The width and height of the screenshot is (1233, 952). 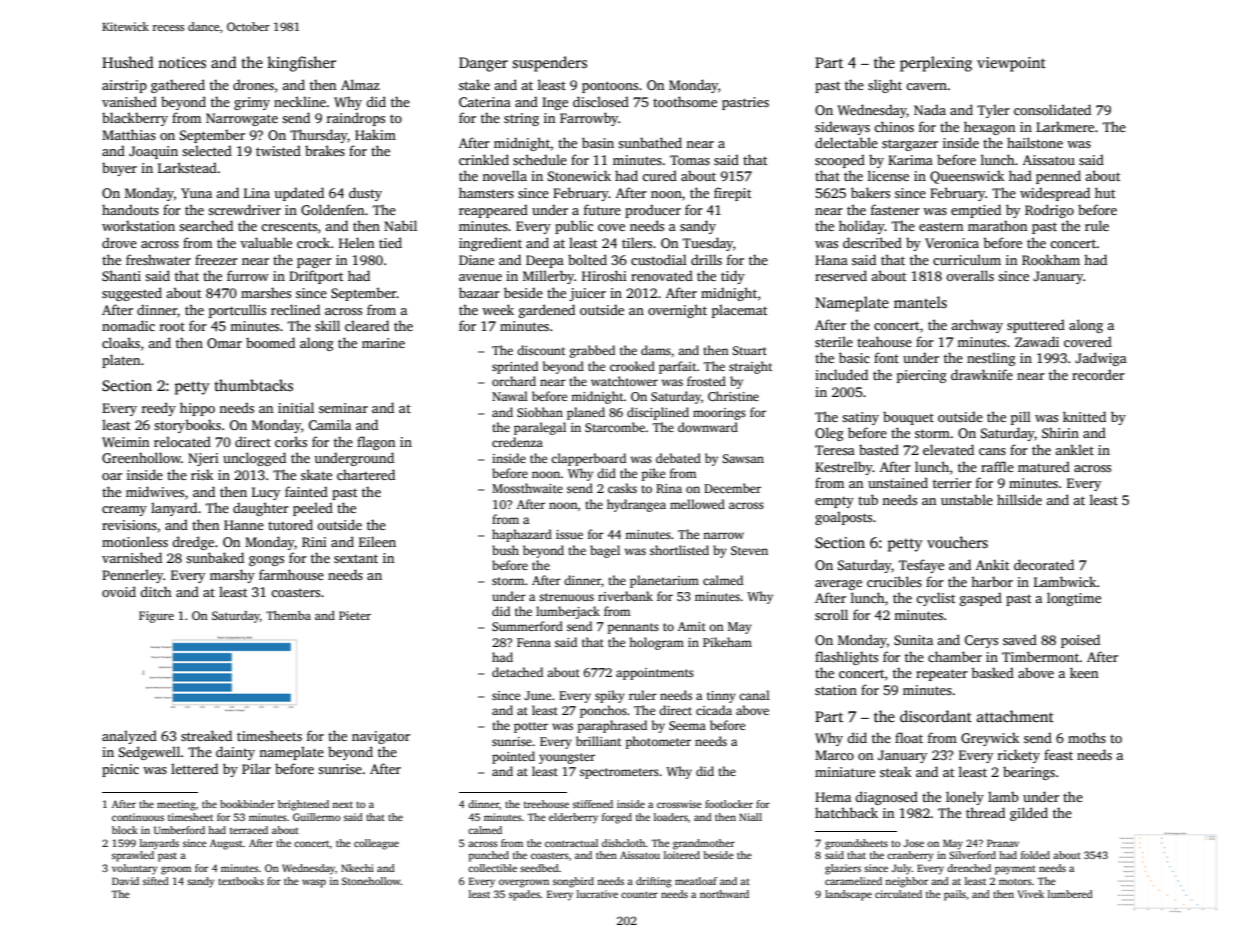 What do you see at coordinates (314, 883) in the screenshot?
I see `wasp` at bounding box center [314, 883].
